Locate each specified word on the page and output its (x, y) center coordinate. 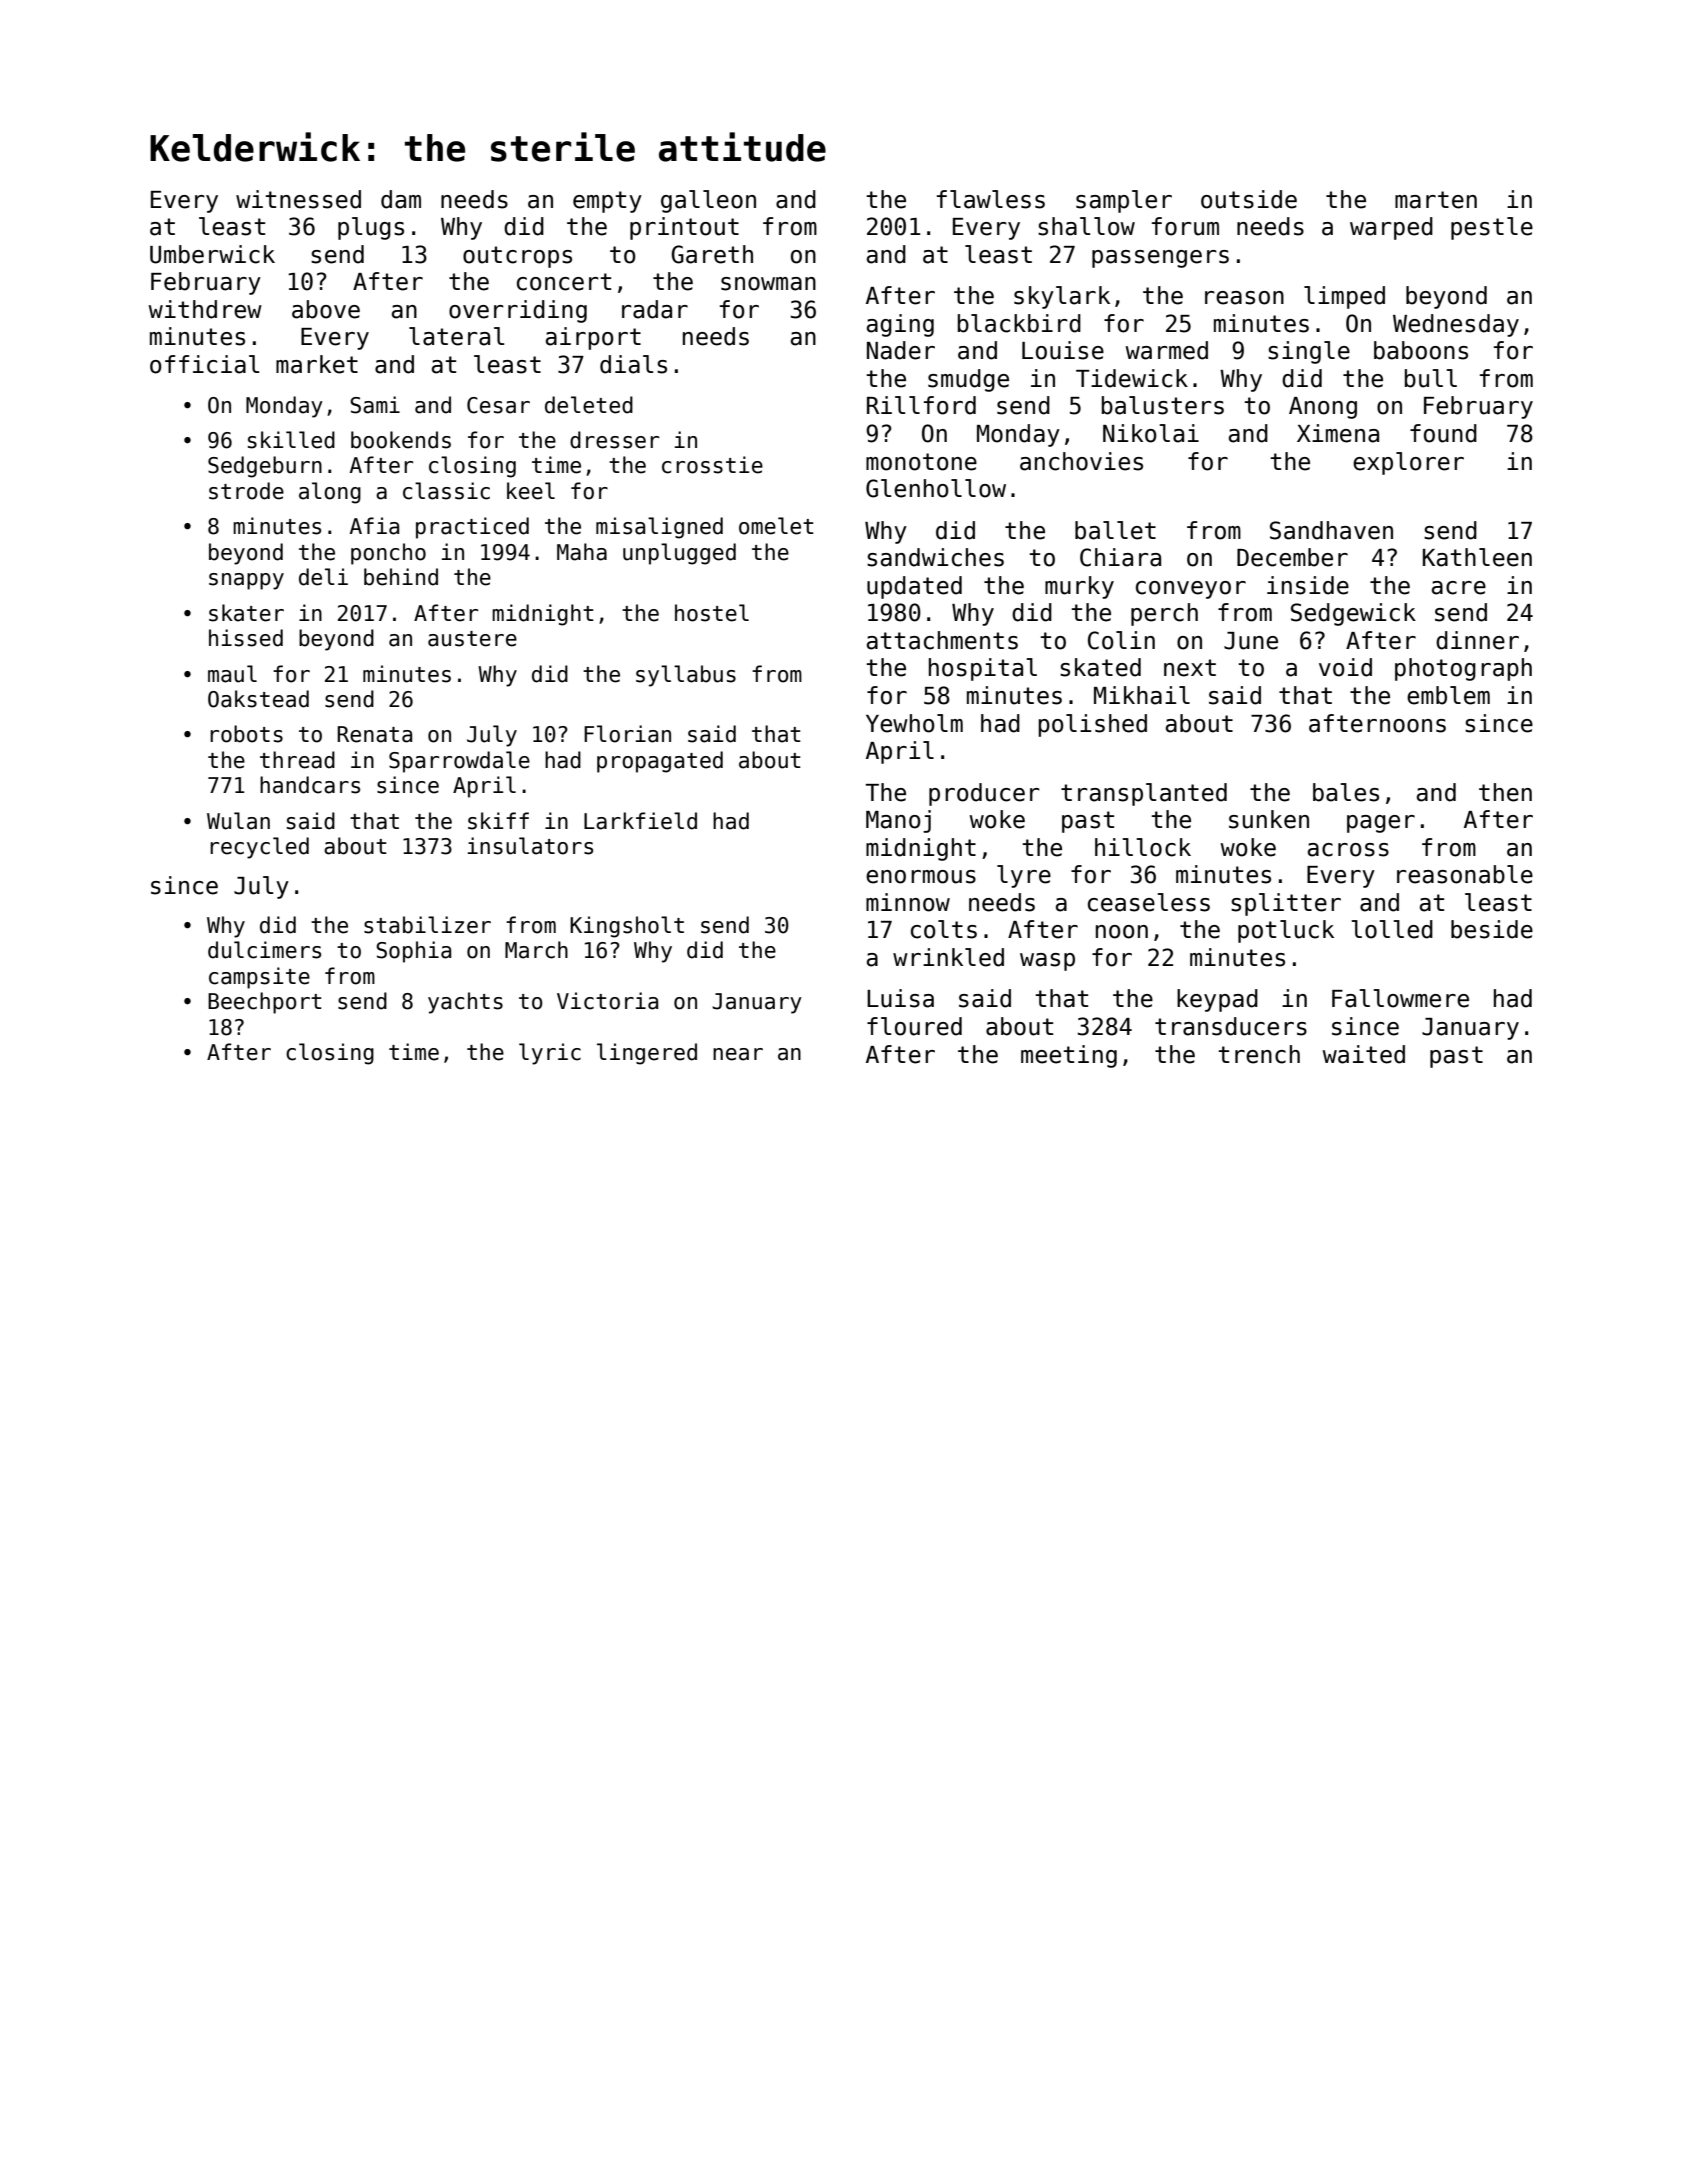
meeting (1069, 1056)
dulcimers (264, 950)
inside (1308, 585)
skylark (1062, 297)
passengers (1160, 259)
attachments (942, 640)
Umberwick (212, 254)
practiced (472, 528)
